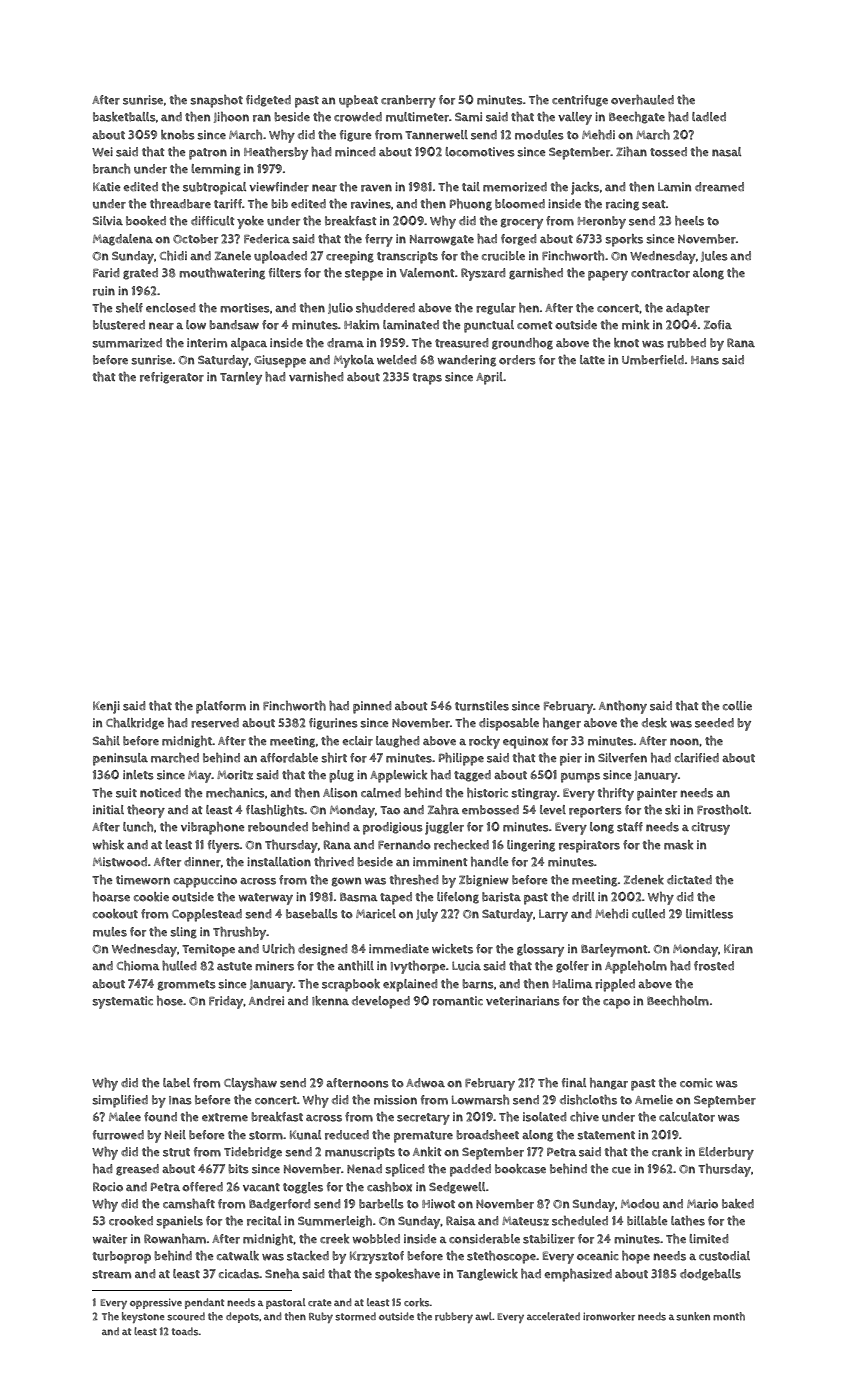 This page has width=849, height=1400. I want to click on custodial, so click(724, 1256).
